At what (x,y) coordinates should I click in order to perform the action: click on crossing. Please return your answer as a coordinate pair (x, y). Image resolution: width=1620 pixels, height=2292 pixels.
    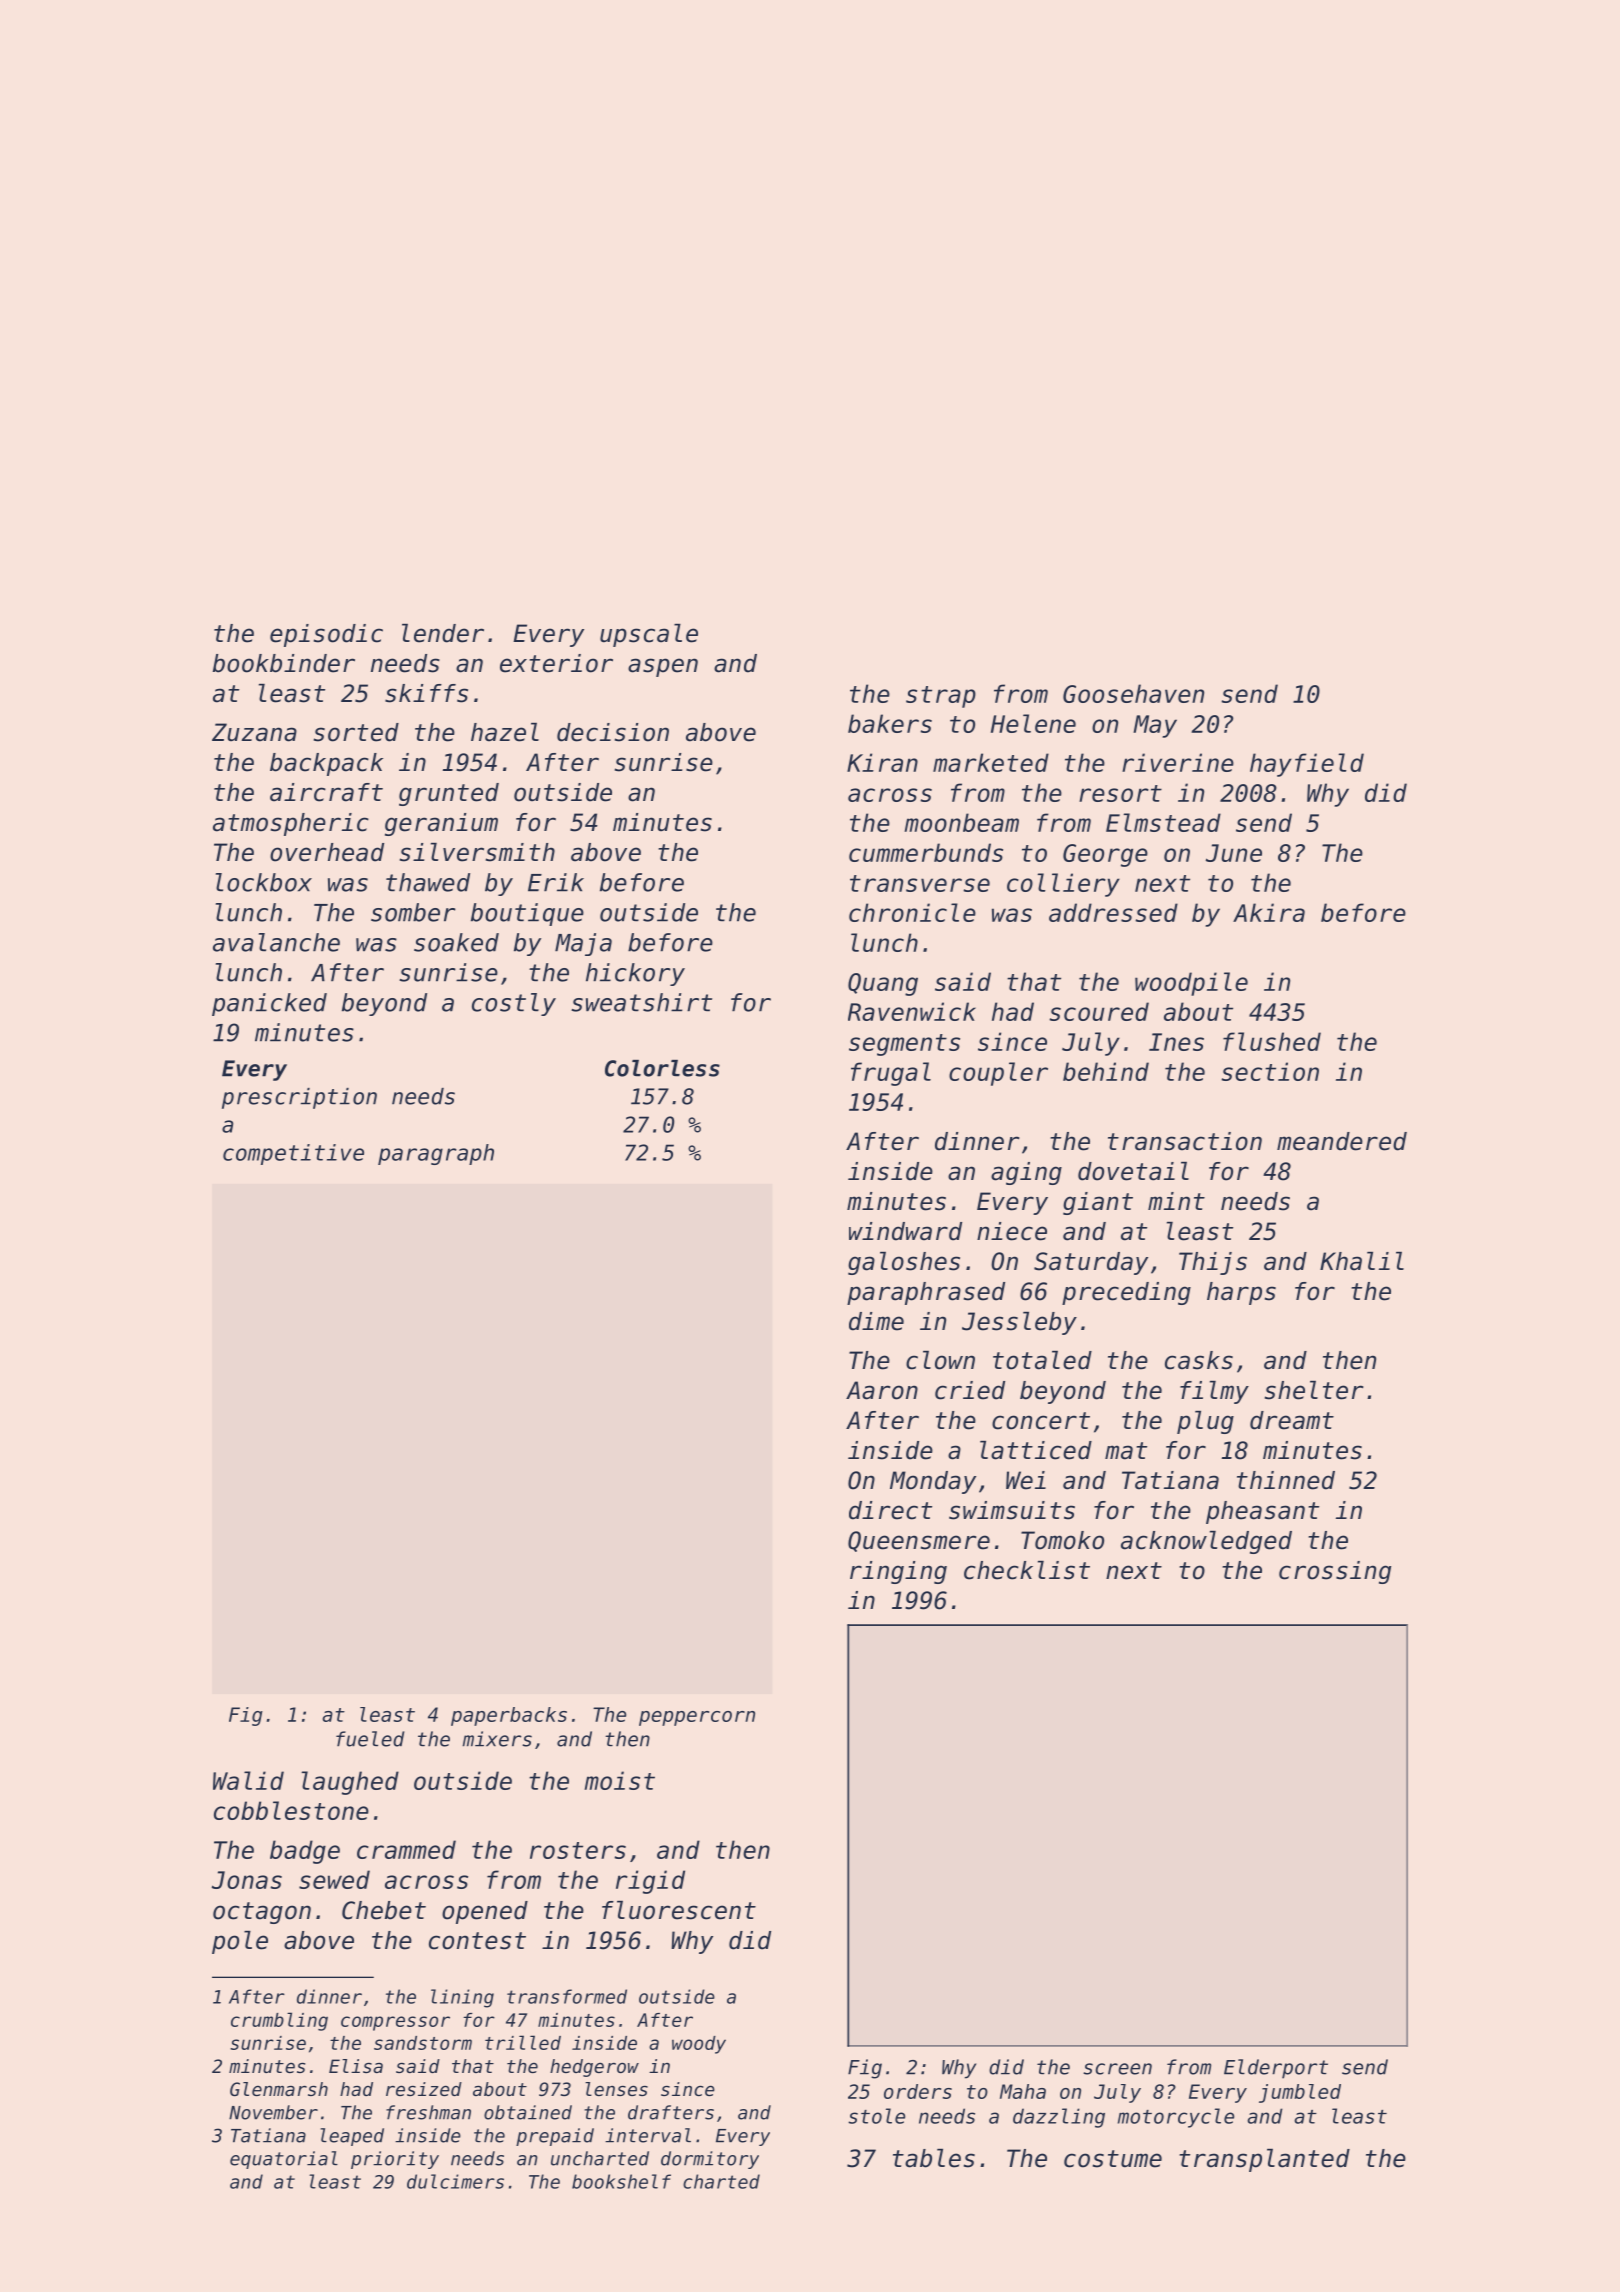
    Looking at the image, I should click on (1335, 1572).
